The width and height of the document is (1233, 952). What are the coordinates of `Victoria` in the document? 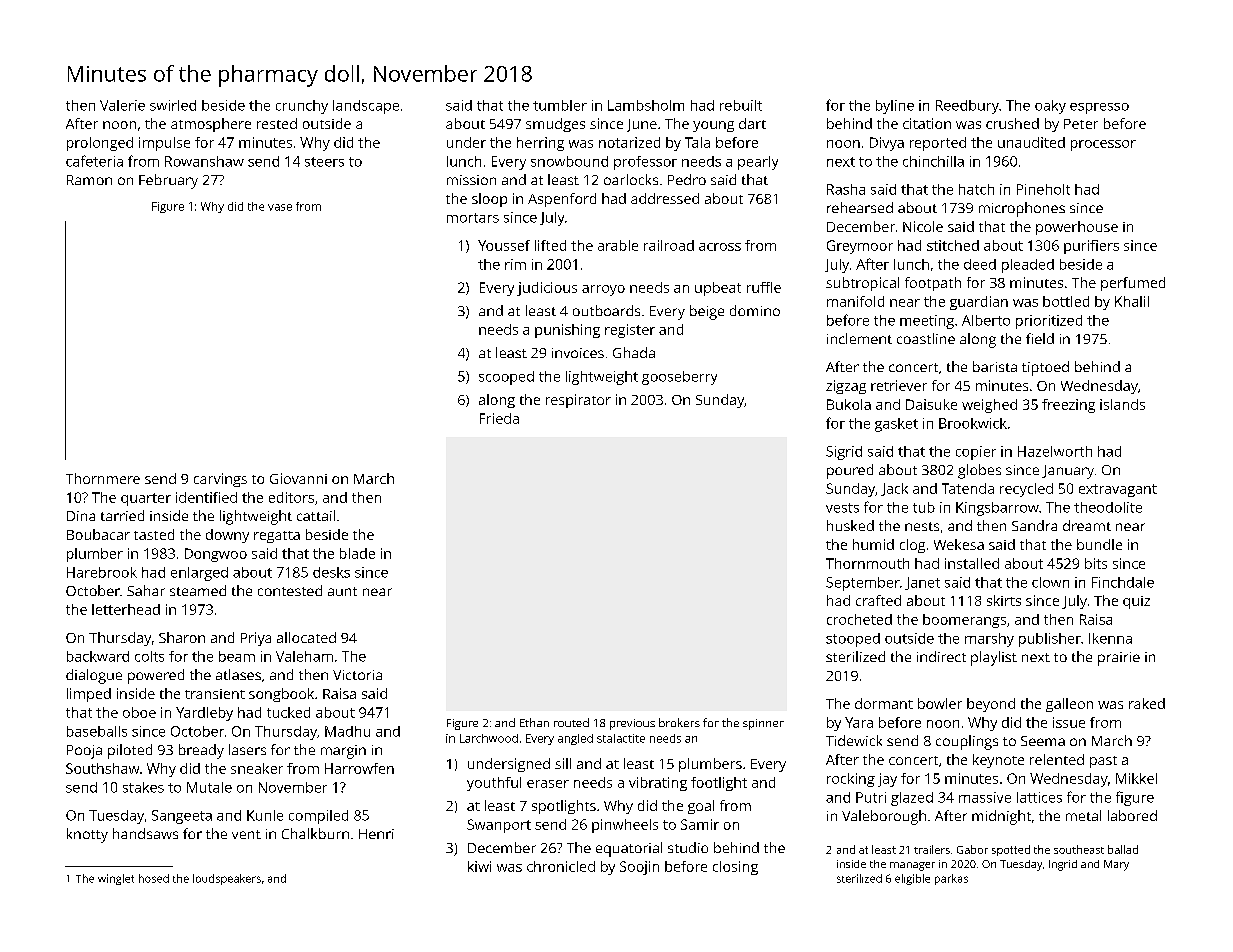 It's located at (357, 675).
